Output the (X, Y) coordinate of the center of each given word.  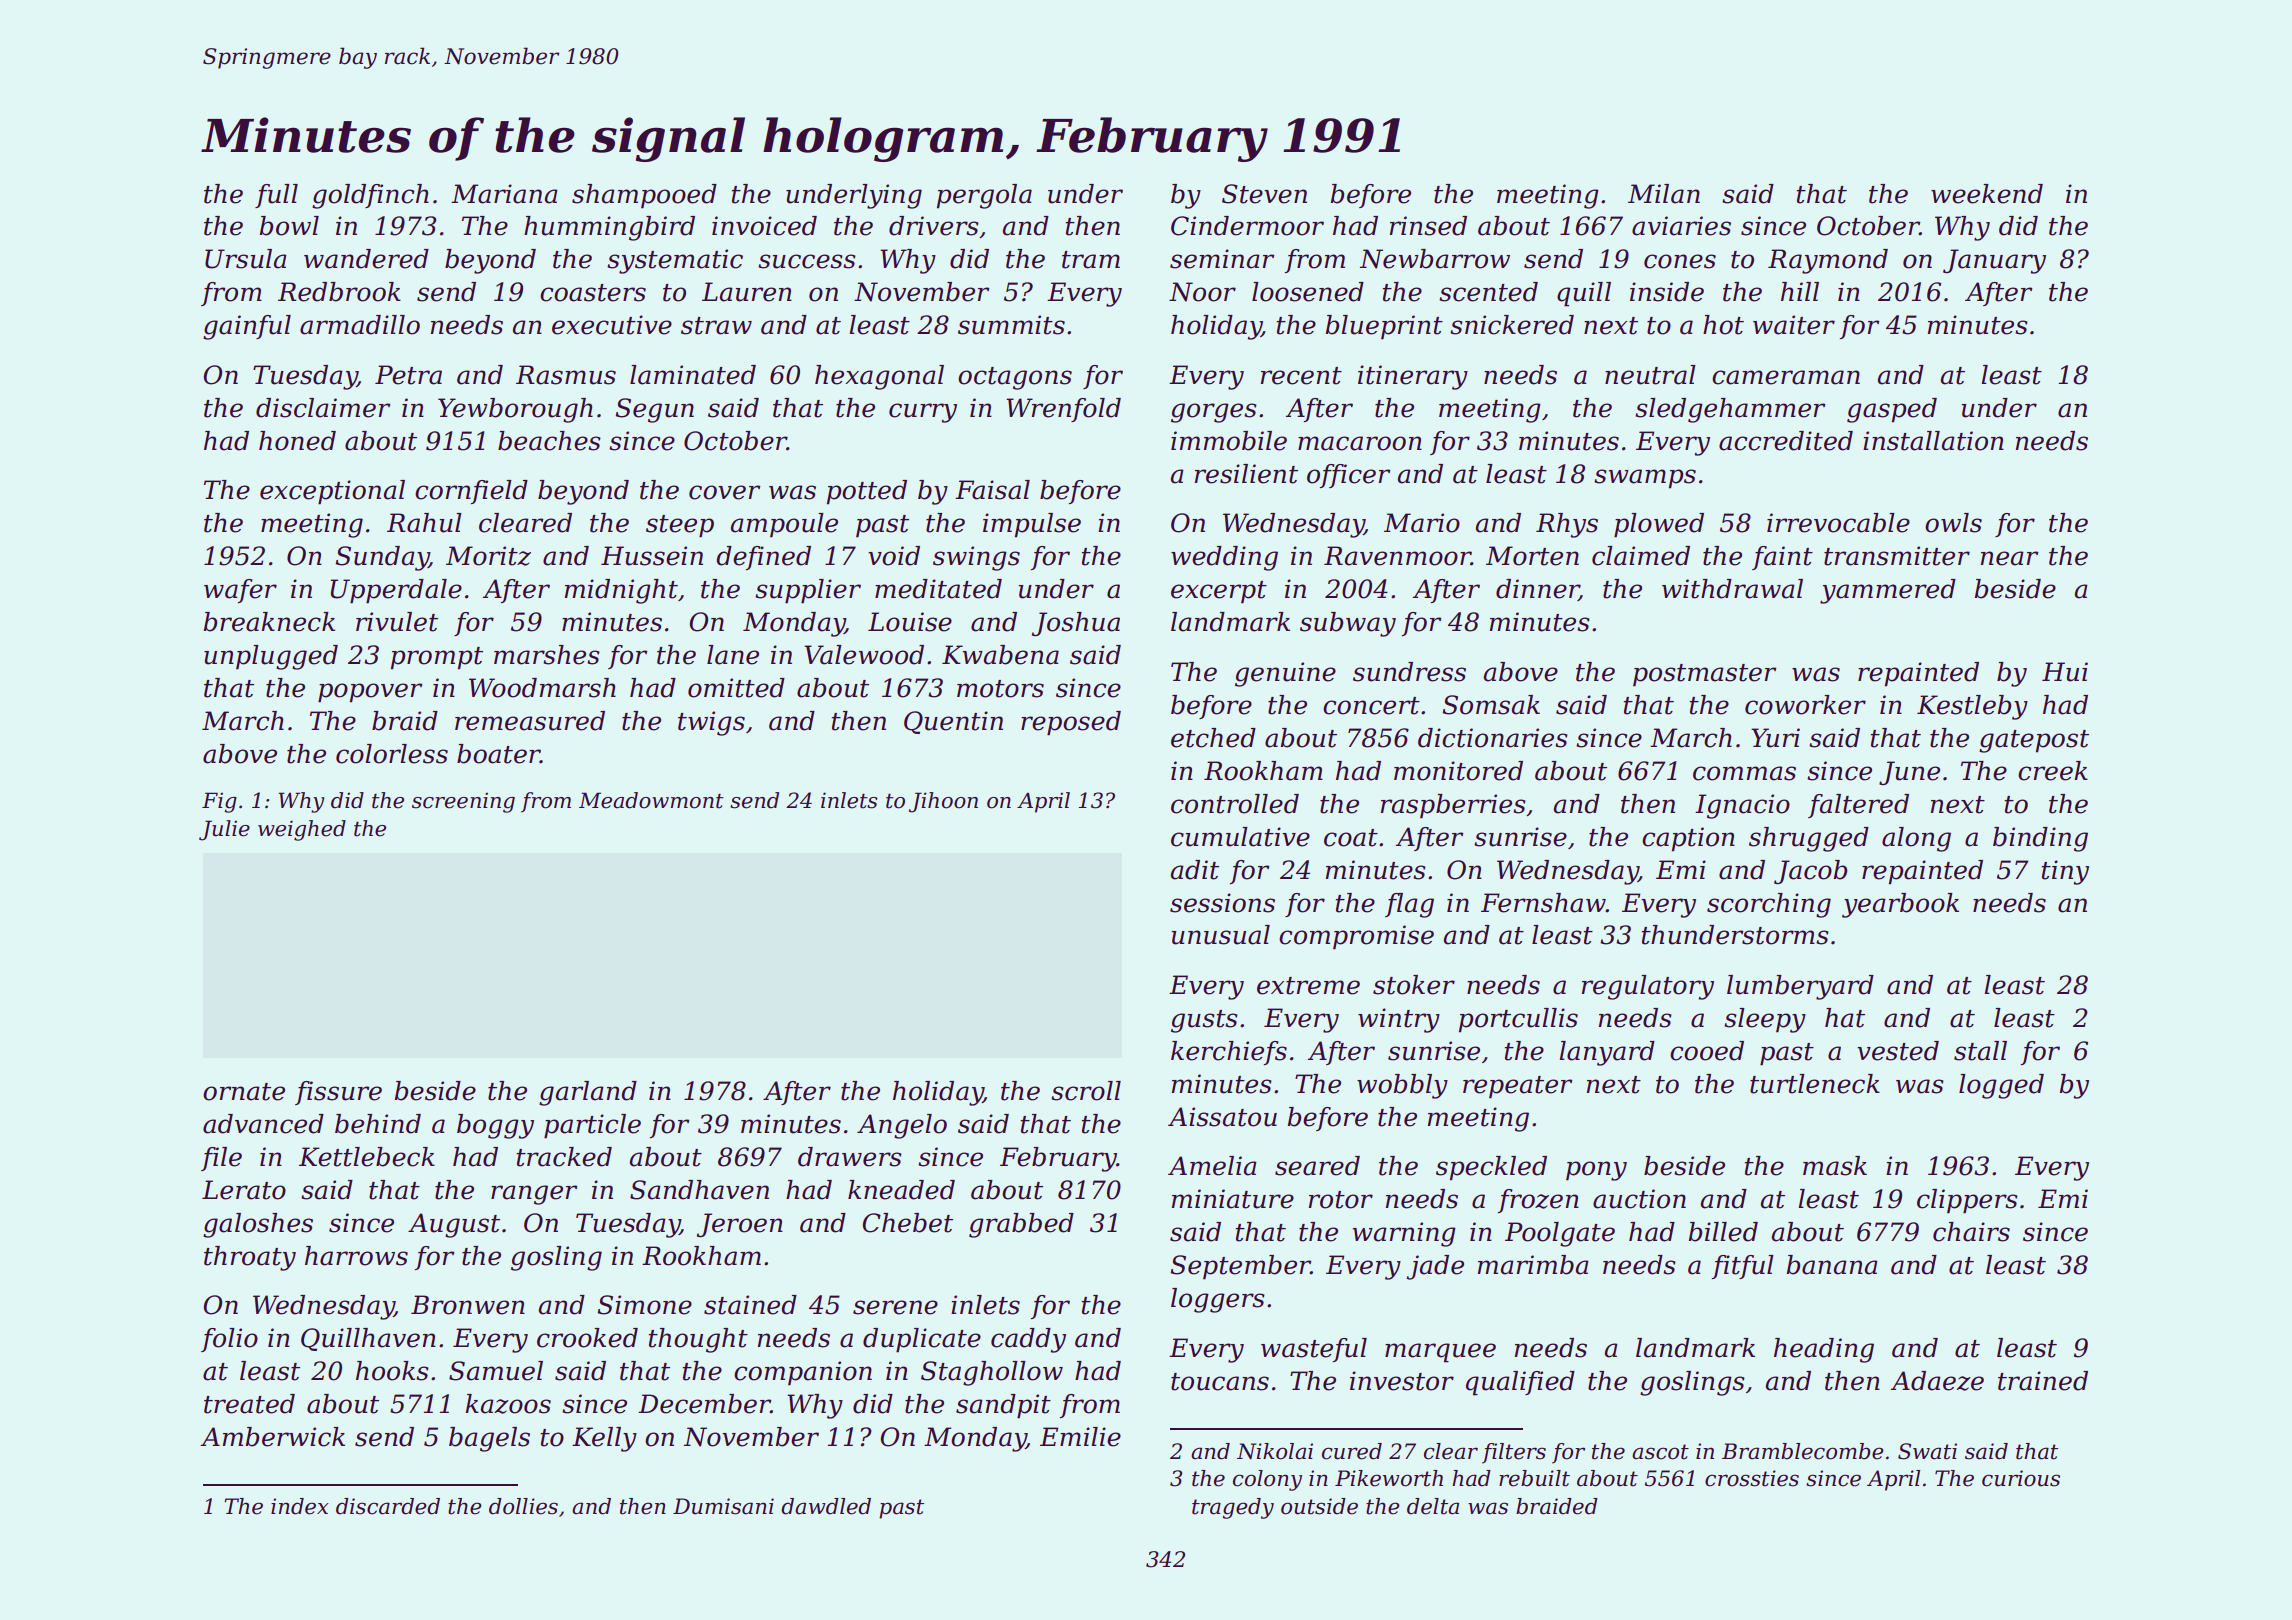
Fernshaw (1543, 903)
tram (1091, 260)
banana (1832, 1265)
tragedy (1233, 1508)
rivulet (397, 622)
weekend (1987, 194)
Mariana (504, 194)
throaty (250, 1258)
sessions (1222, 903)
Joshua (1076, 624)
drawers (850, 1157)
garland (588, 1093)
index (300, 1506)
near (2009, 558)
